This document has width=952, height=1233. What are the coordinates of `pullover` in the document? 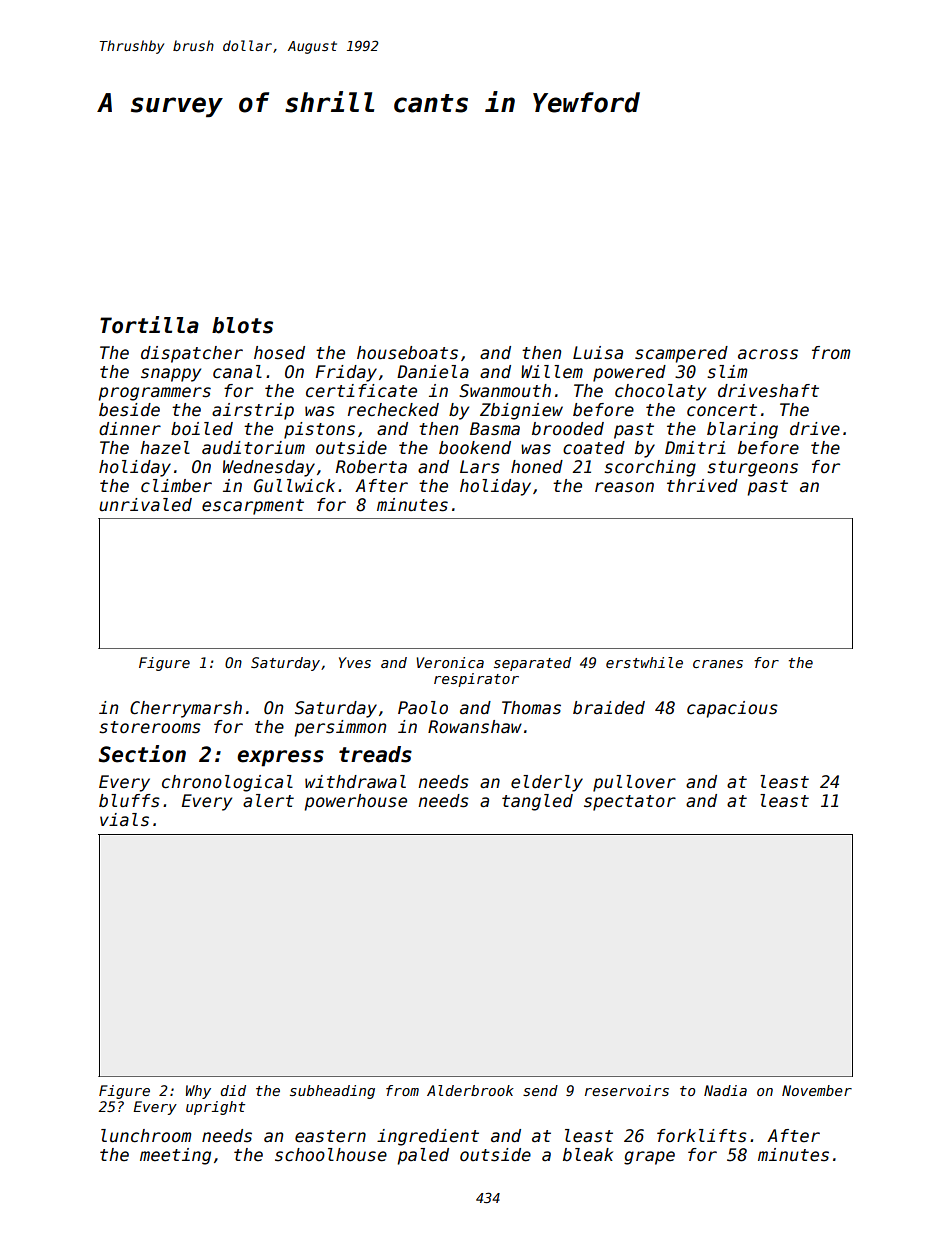 It's located at (634, 783).
